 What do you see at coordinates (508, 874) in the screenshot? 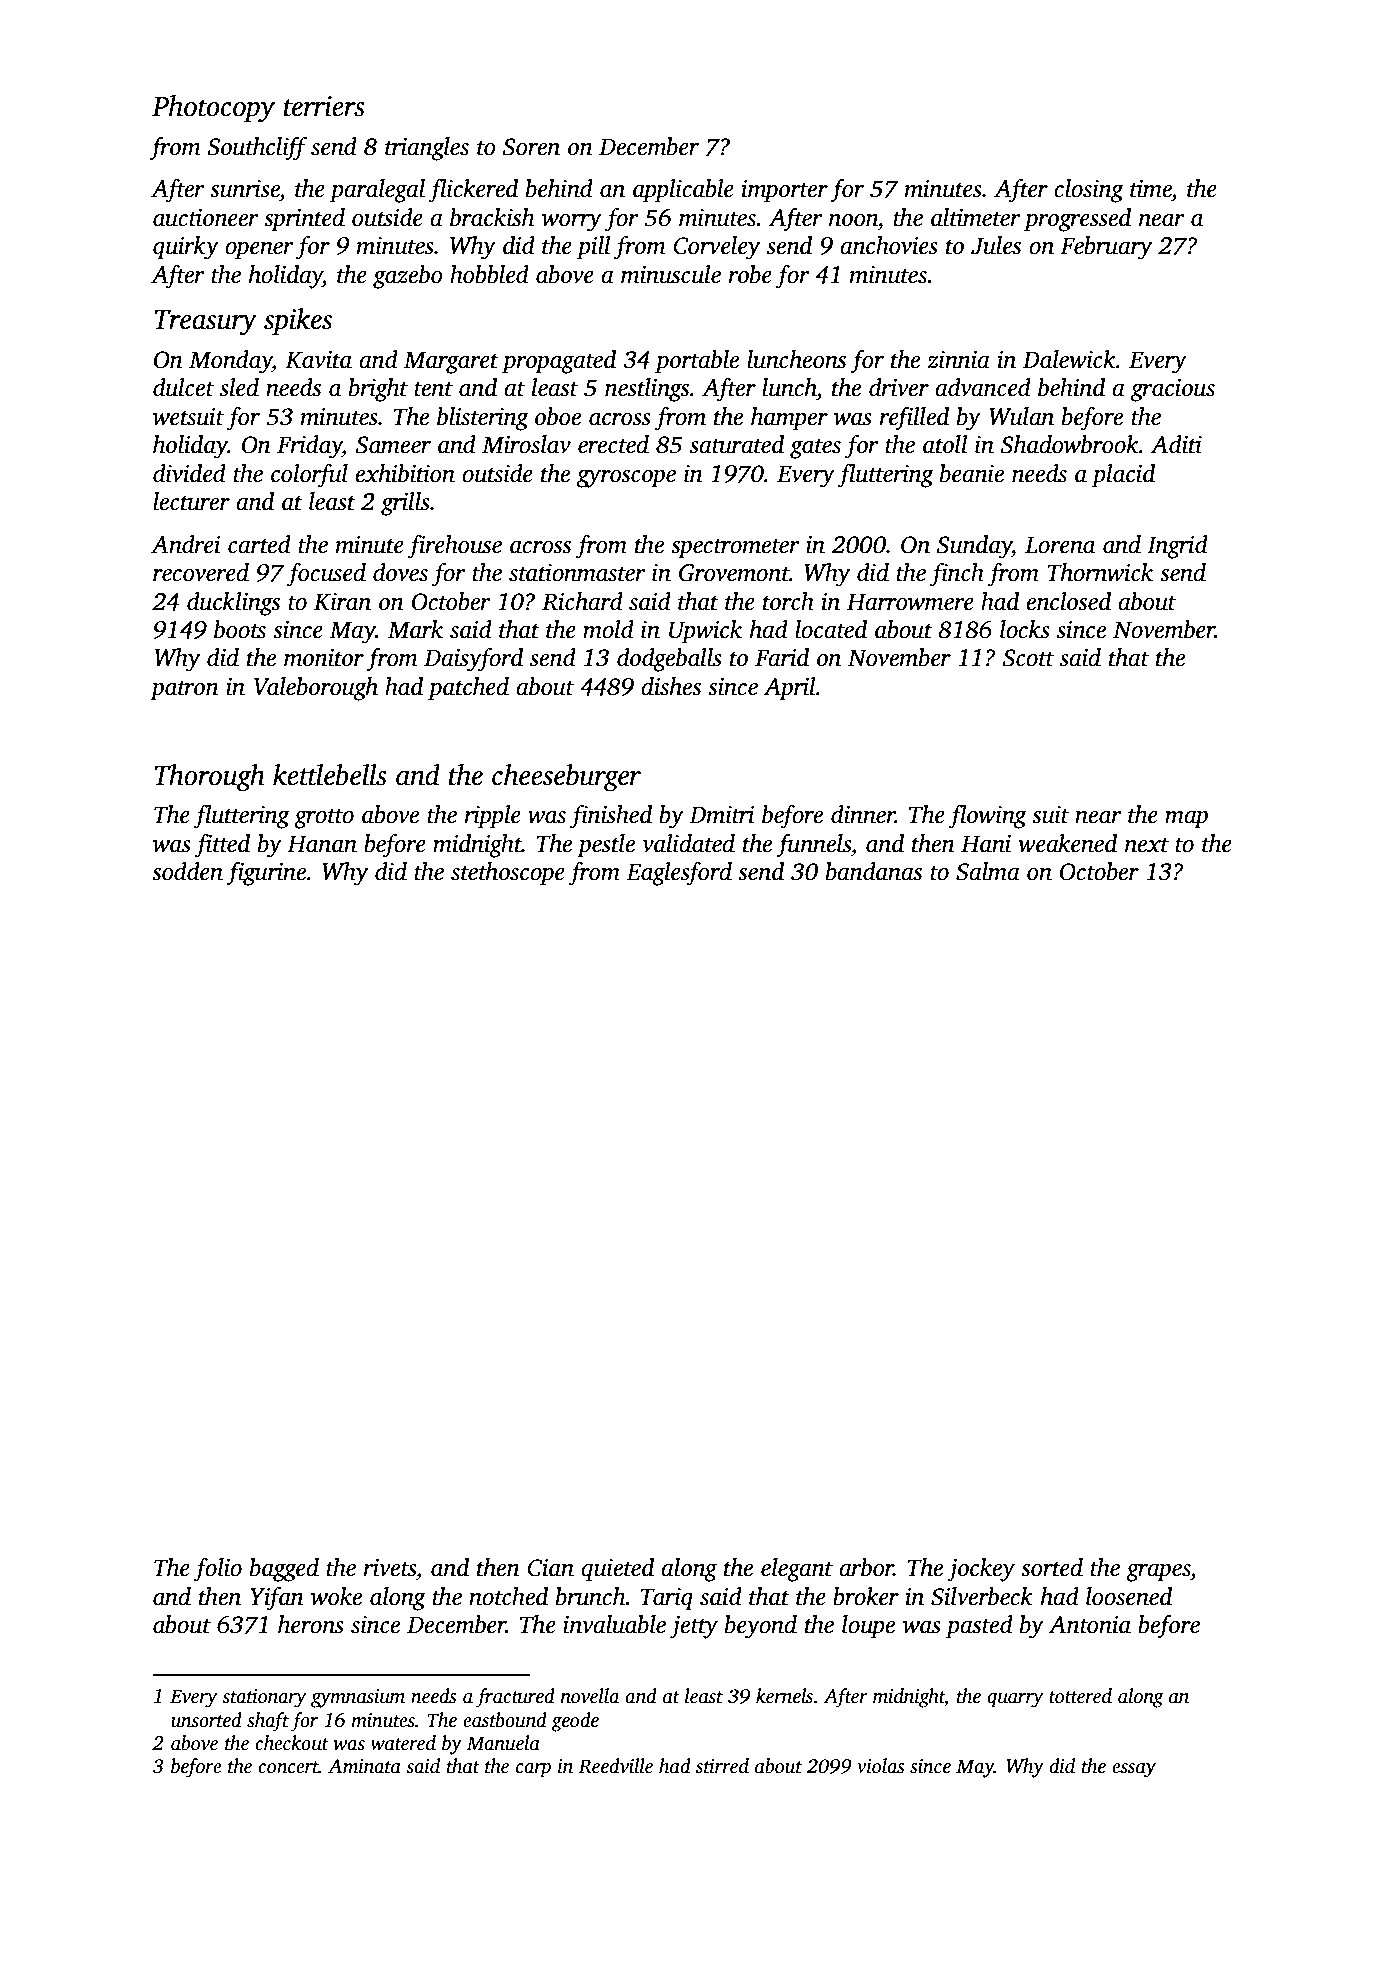
I see `stethoscope` at bounding box center [508, 874].
